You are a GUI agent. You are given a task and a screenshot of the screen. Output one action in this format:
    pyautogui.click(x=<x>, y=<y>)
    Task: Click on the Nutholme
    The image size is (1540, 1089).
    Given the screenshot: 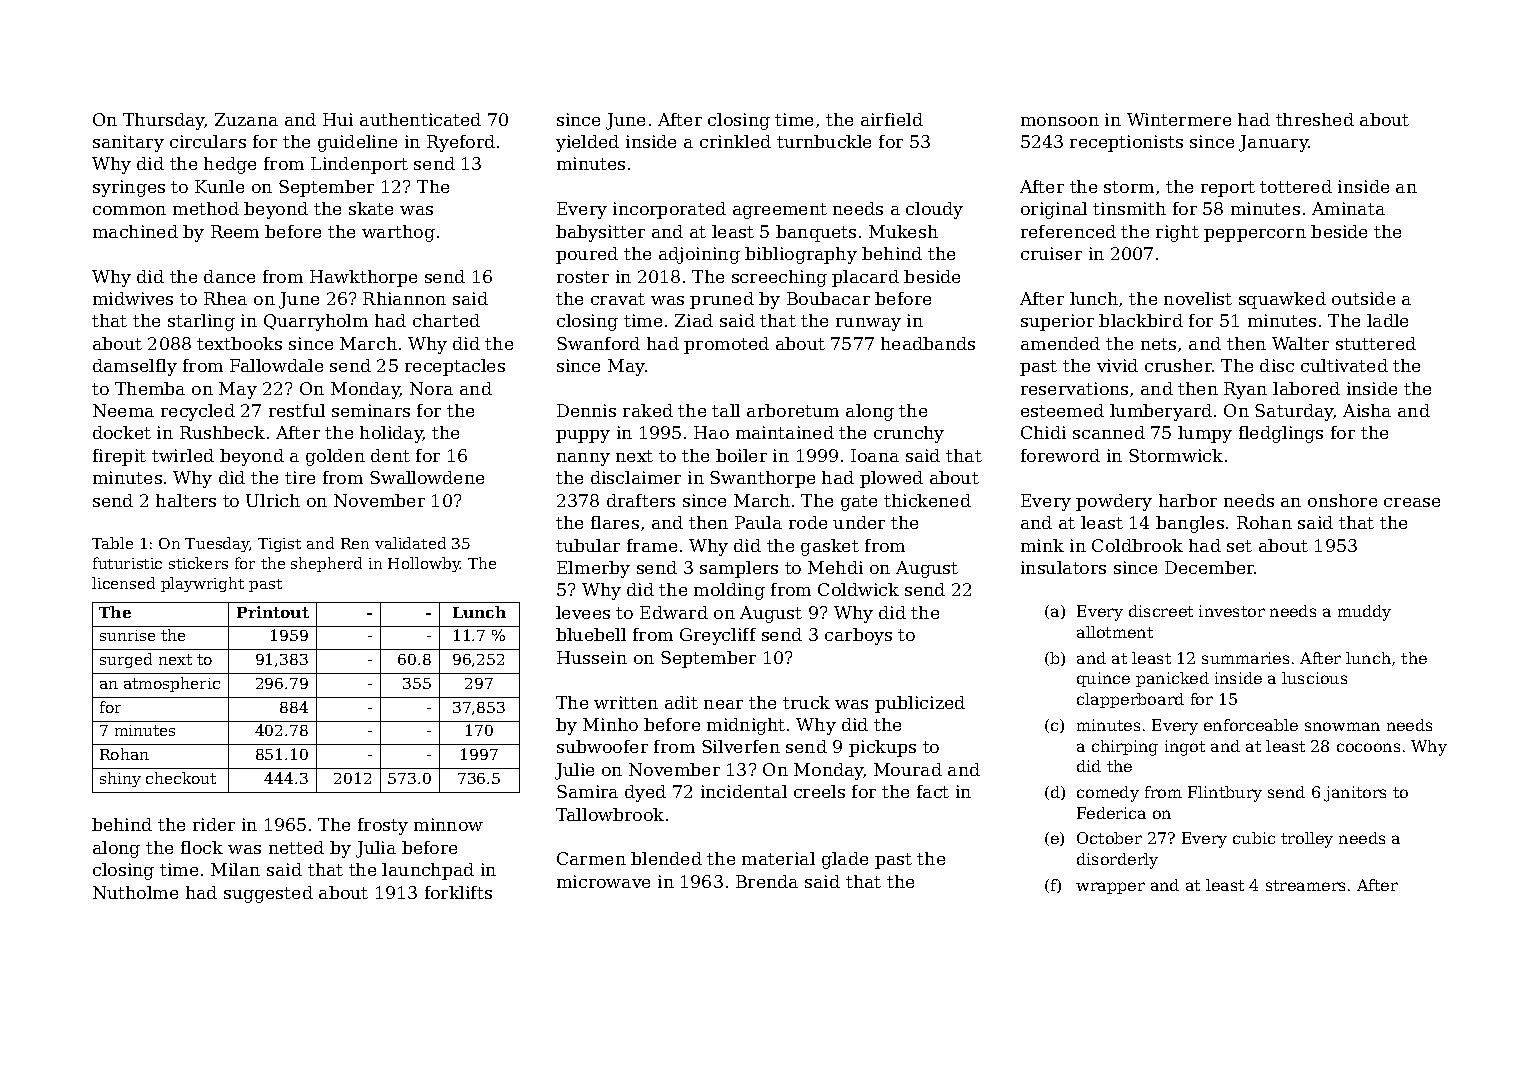 What is the action you would take?
    pyautogui.click(x=135, y=892)
